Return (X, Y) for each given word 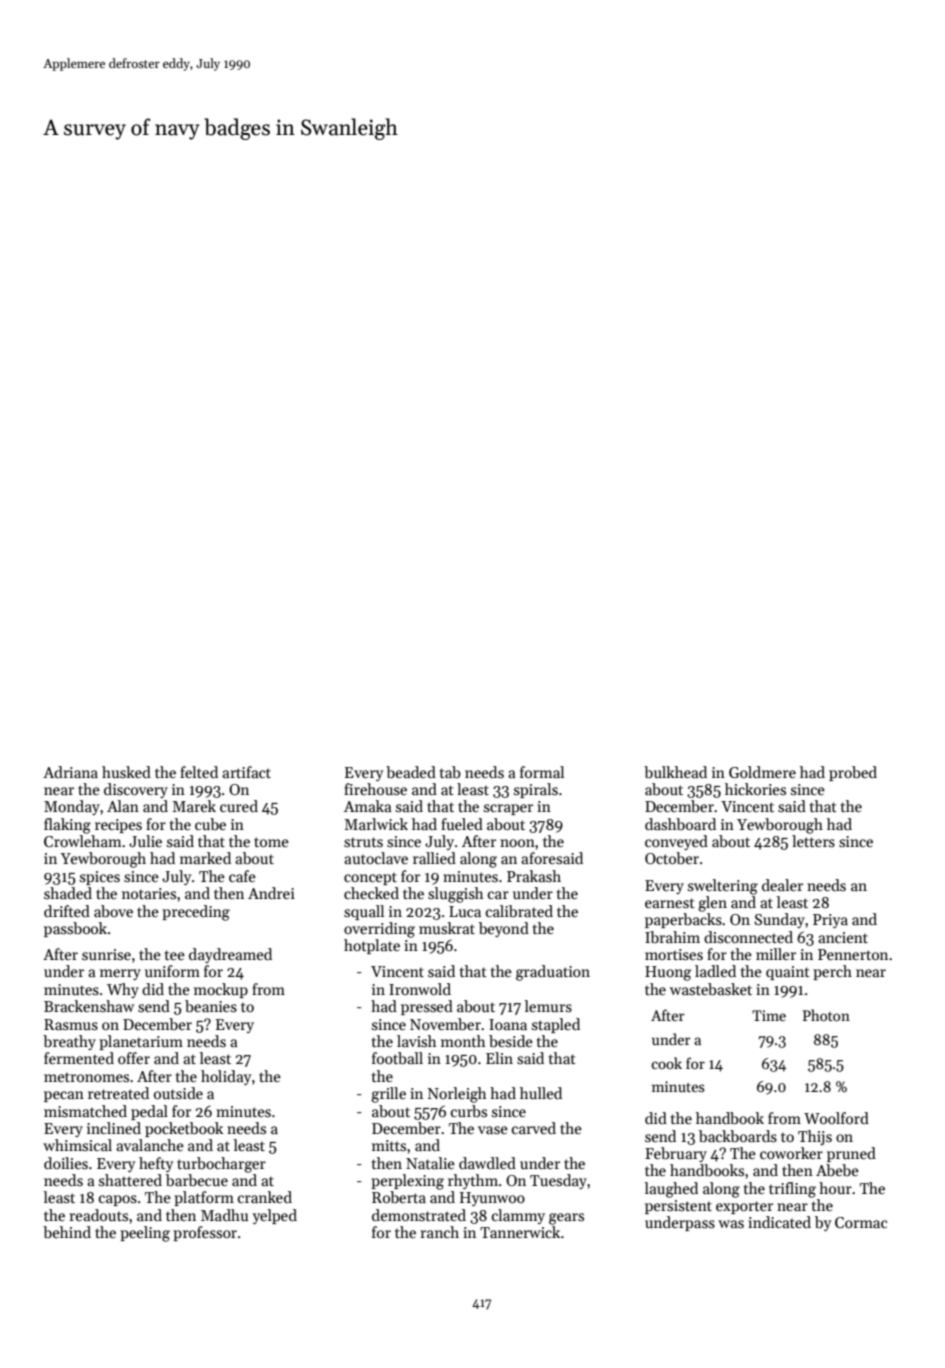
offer (134, 1058)
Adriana (70, 772)
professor (205, 1233)
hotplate (372, 946)
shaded (68, 893)
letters (813, 841)
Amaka (368, 806)
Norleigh (457, 1095)
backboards (738, 1136)
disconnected (748, 937)
